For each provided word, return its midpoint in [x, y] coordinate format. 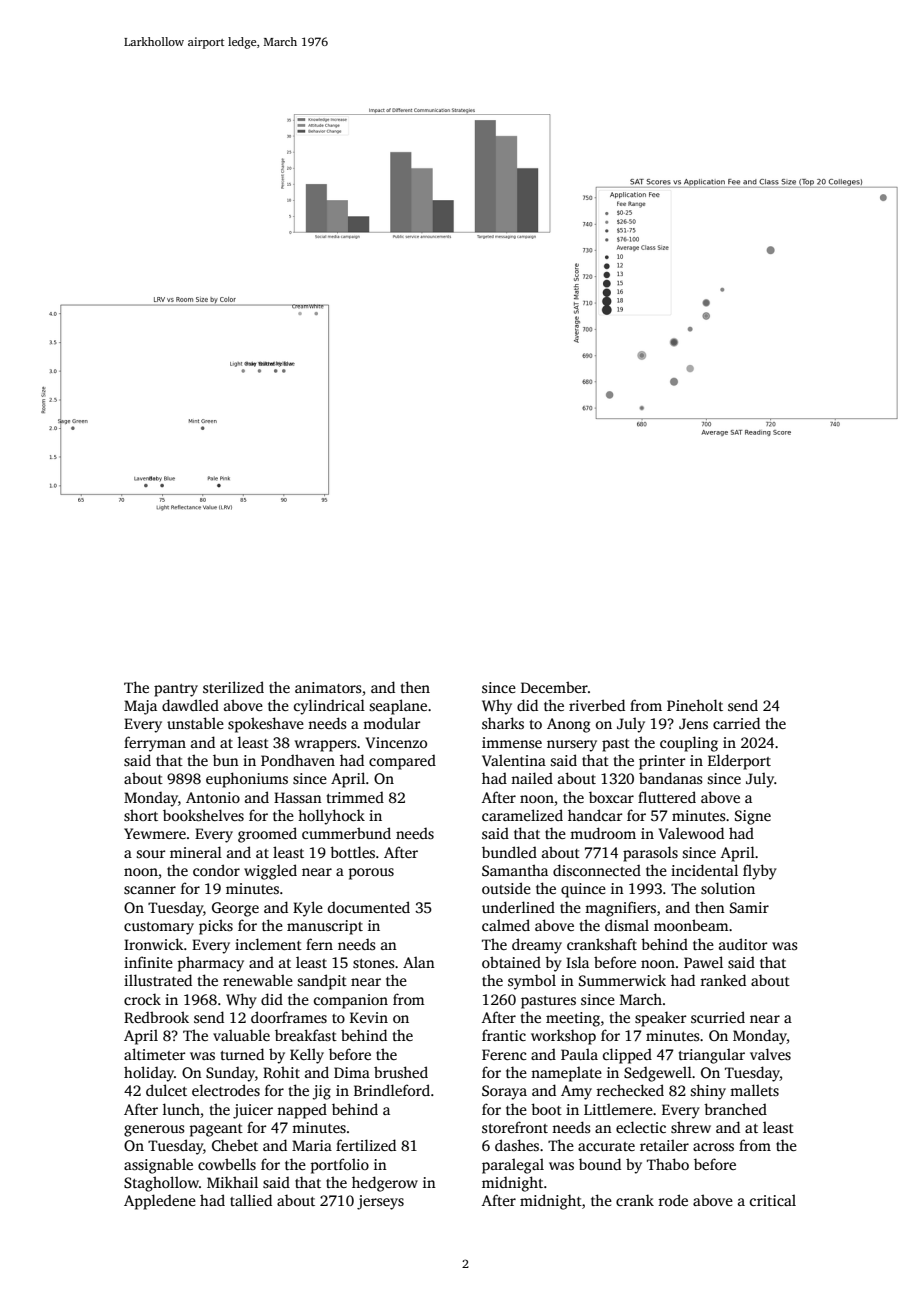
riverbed [597, 705]
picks [216, 927]
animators [328, 687]
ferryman [155, 744]
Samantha [515, 870]
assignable [158, 1166]
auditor [743, 944]
